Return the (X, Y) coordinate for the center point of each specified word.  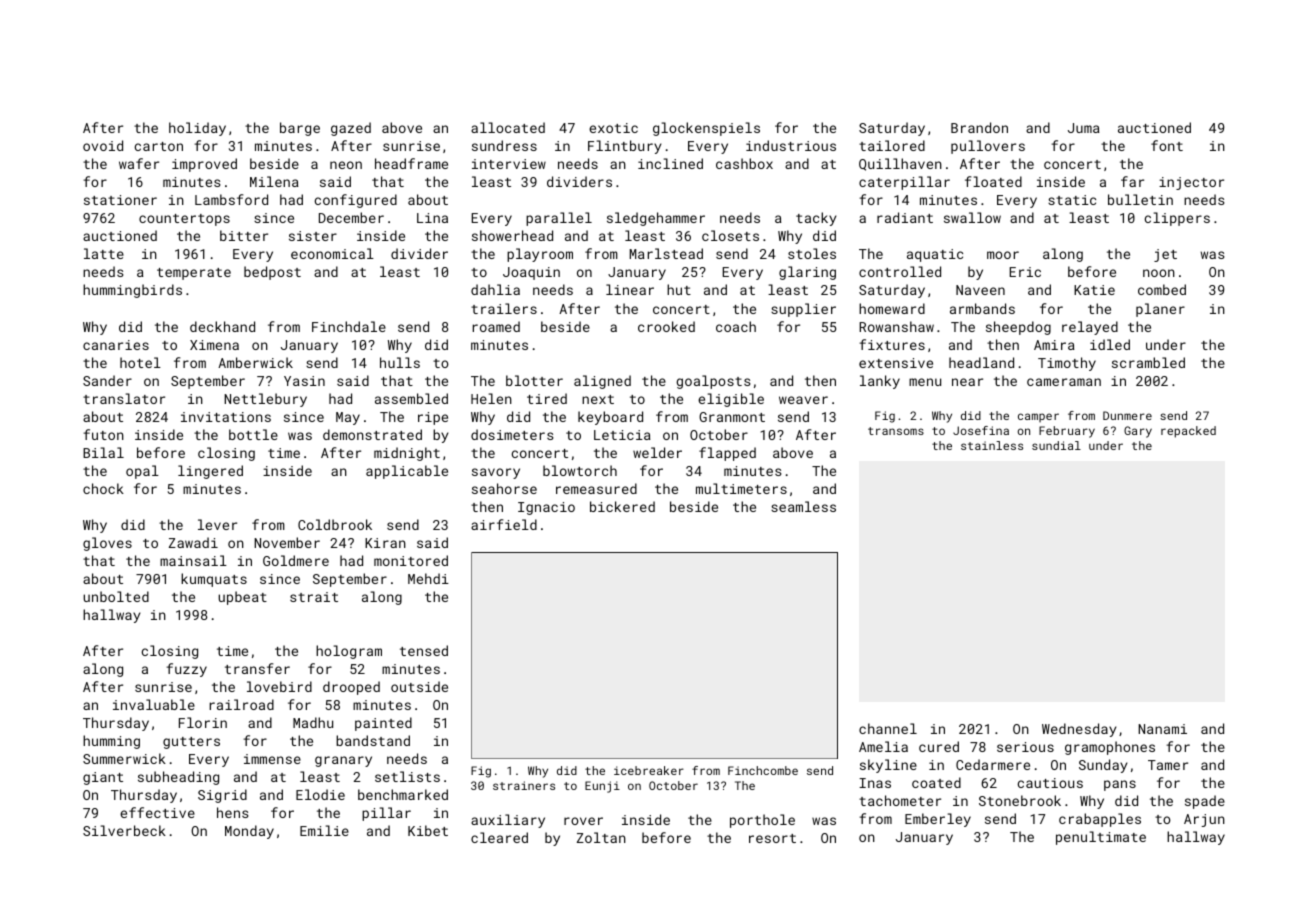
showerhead (512, 235)
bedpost (272, 273)
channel (888, 728)
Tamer (1168, 765)
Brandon (979, 127)
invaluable (154, 704)
